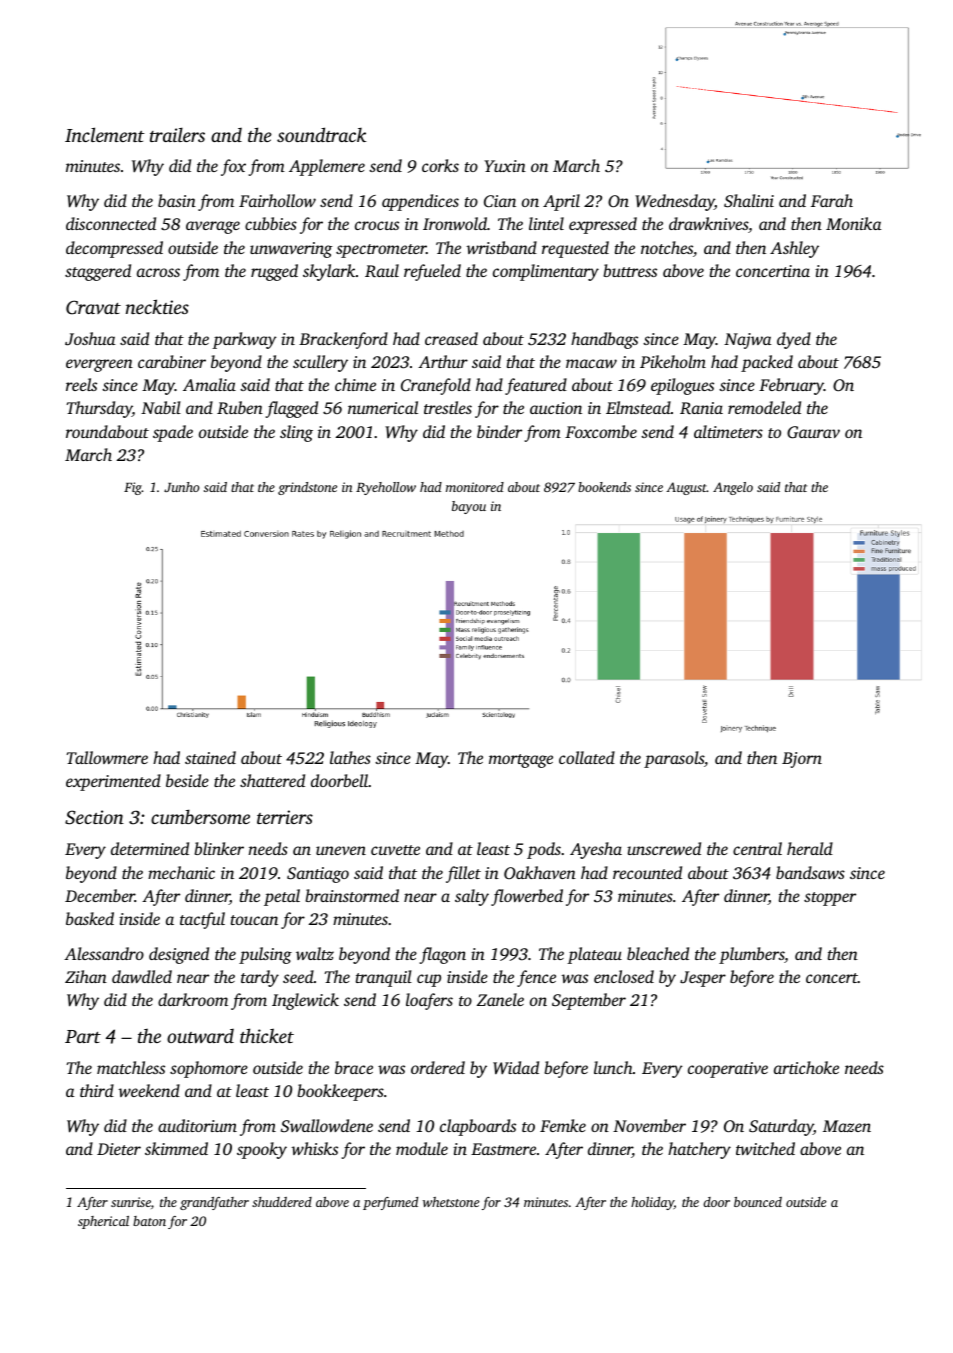  Describe the element at coordinates (830, 899) in the image. I see `stopper` at that location.
